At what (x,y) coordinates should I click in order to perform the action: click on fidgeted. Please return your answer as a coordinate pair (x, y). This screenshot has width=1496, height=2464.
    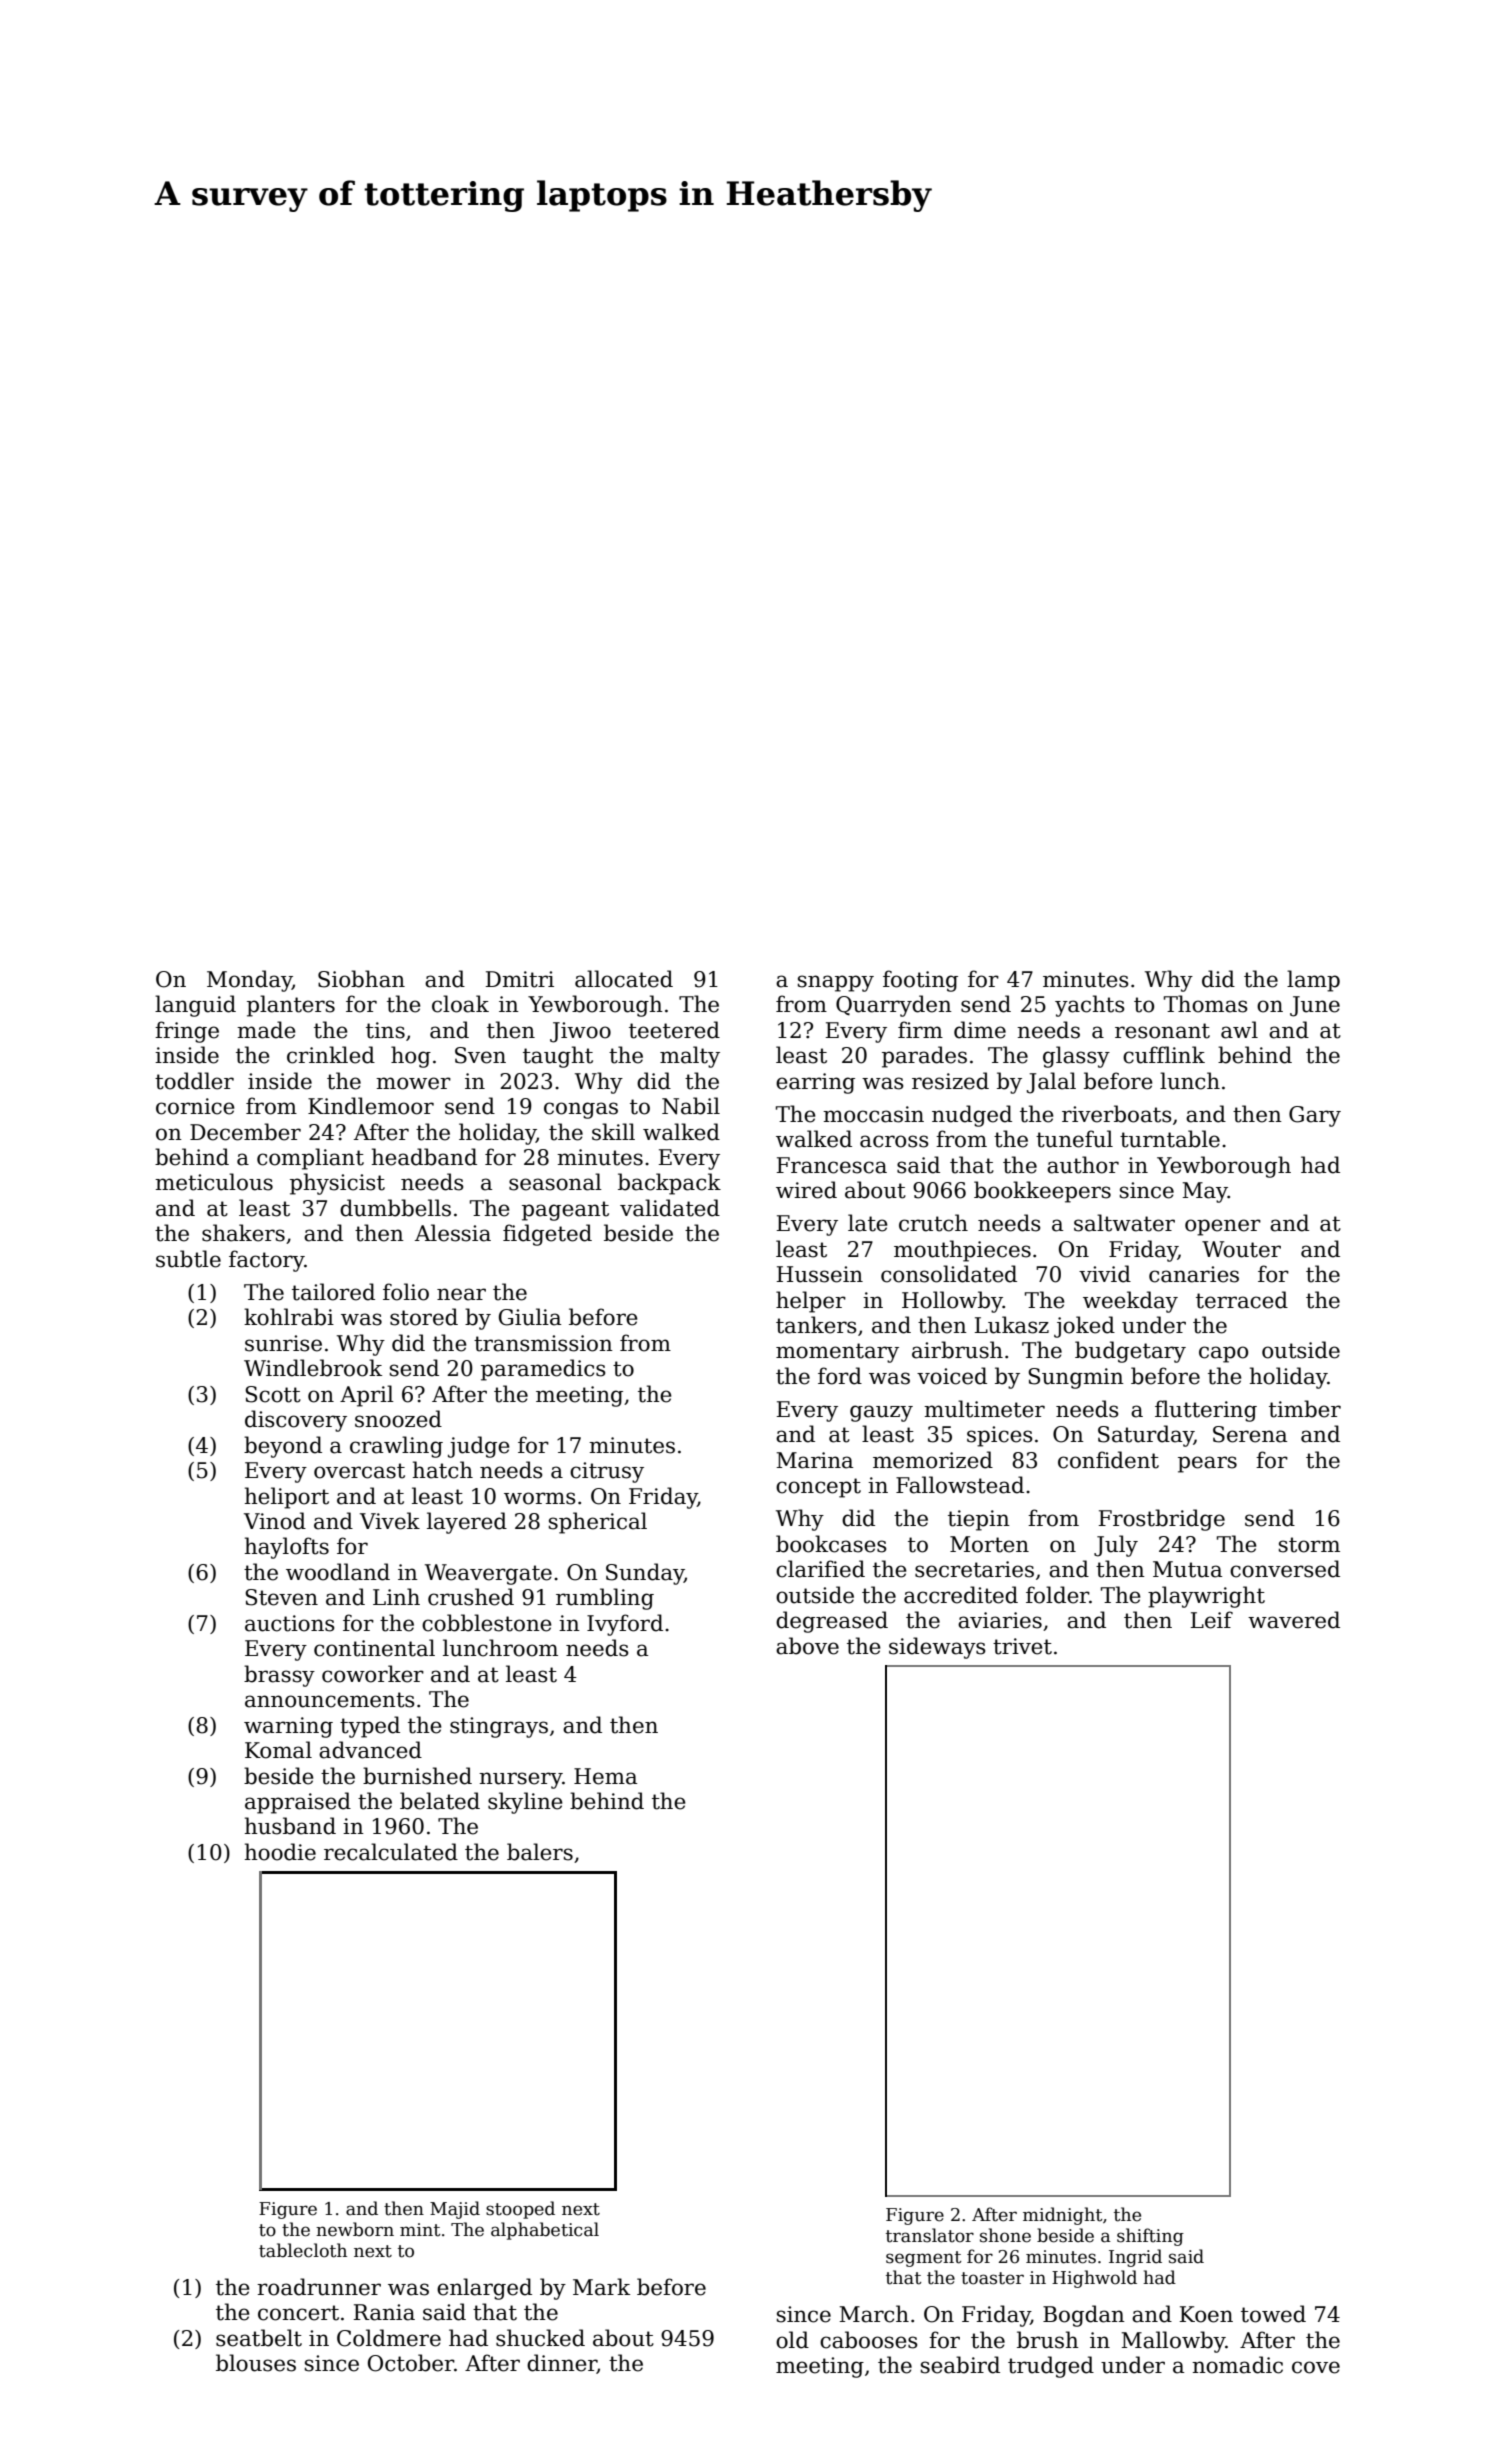
    Looking at the image, I should click on (547, 1235).
